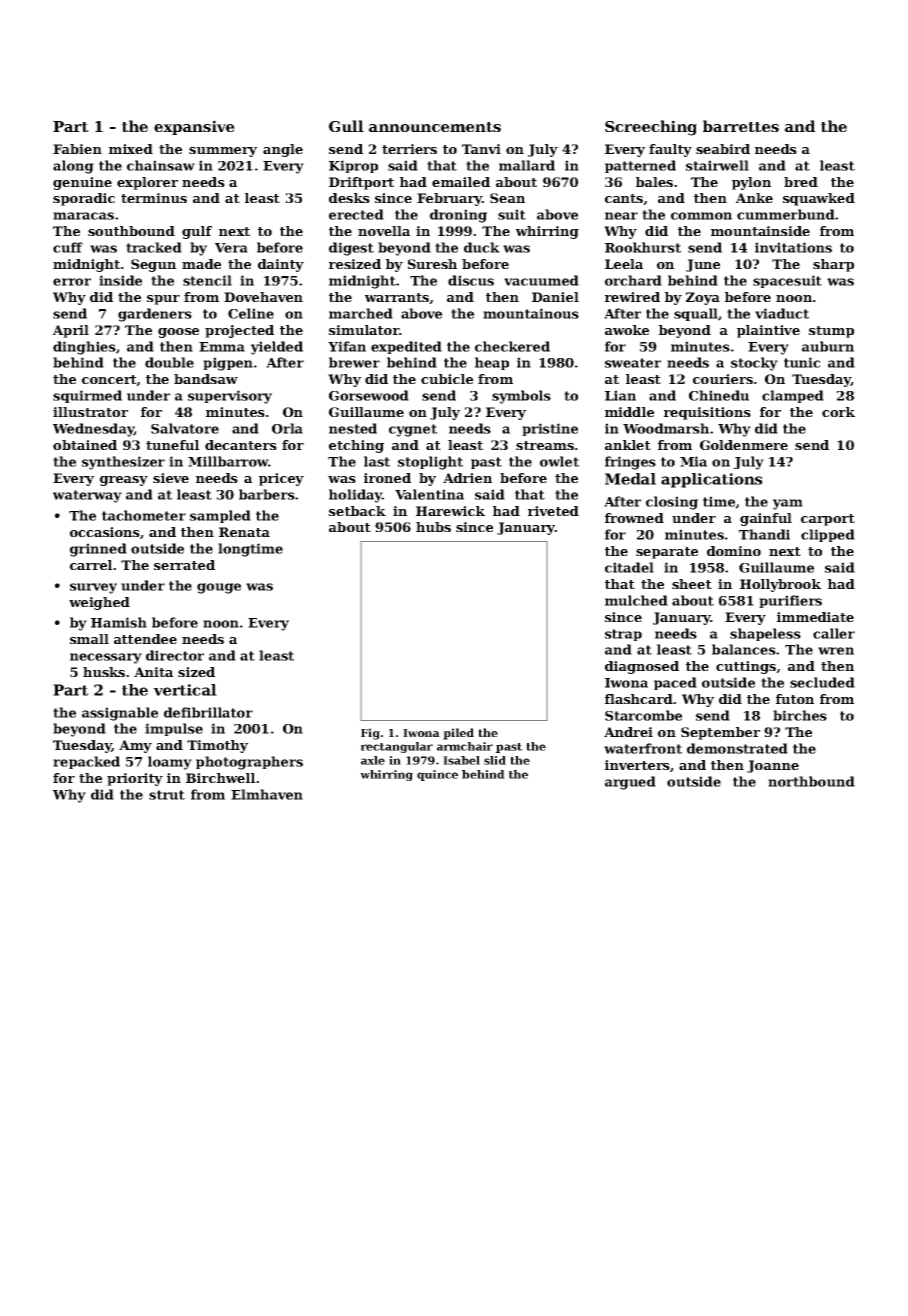  I want to click on common, so click(701, 216).
